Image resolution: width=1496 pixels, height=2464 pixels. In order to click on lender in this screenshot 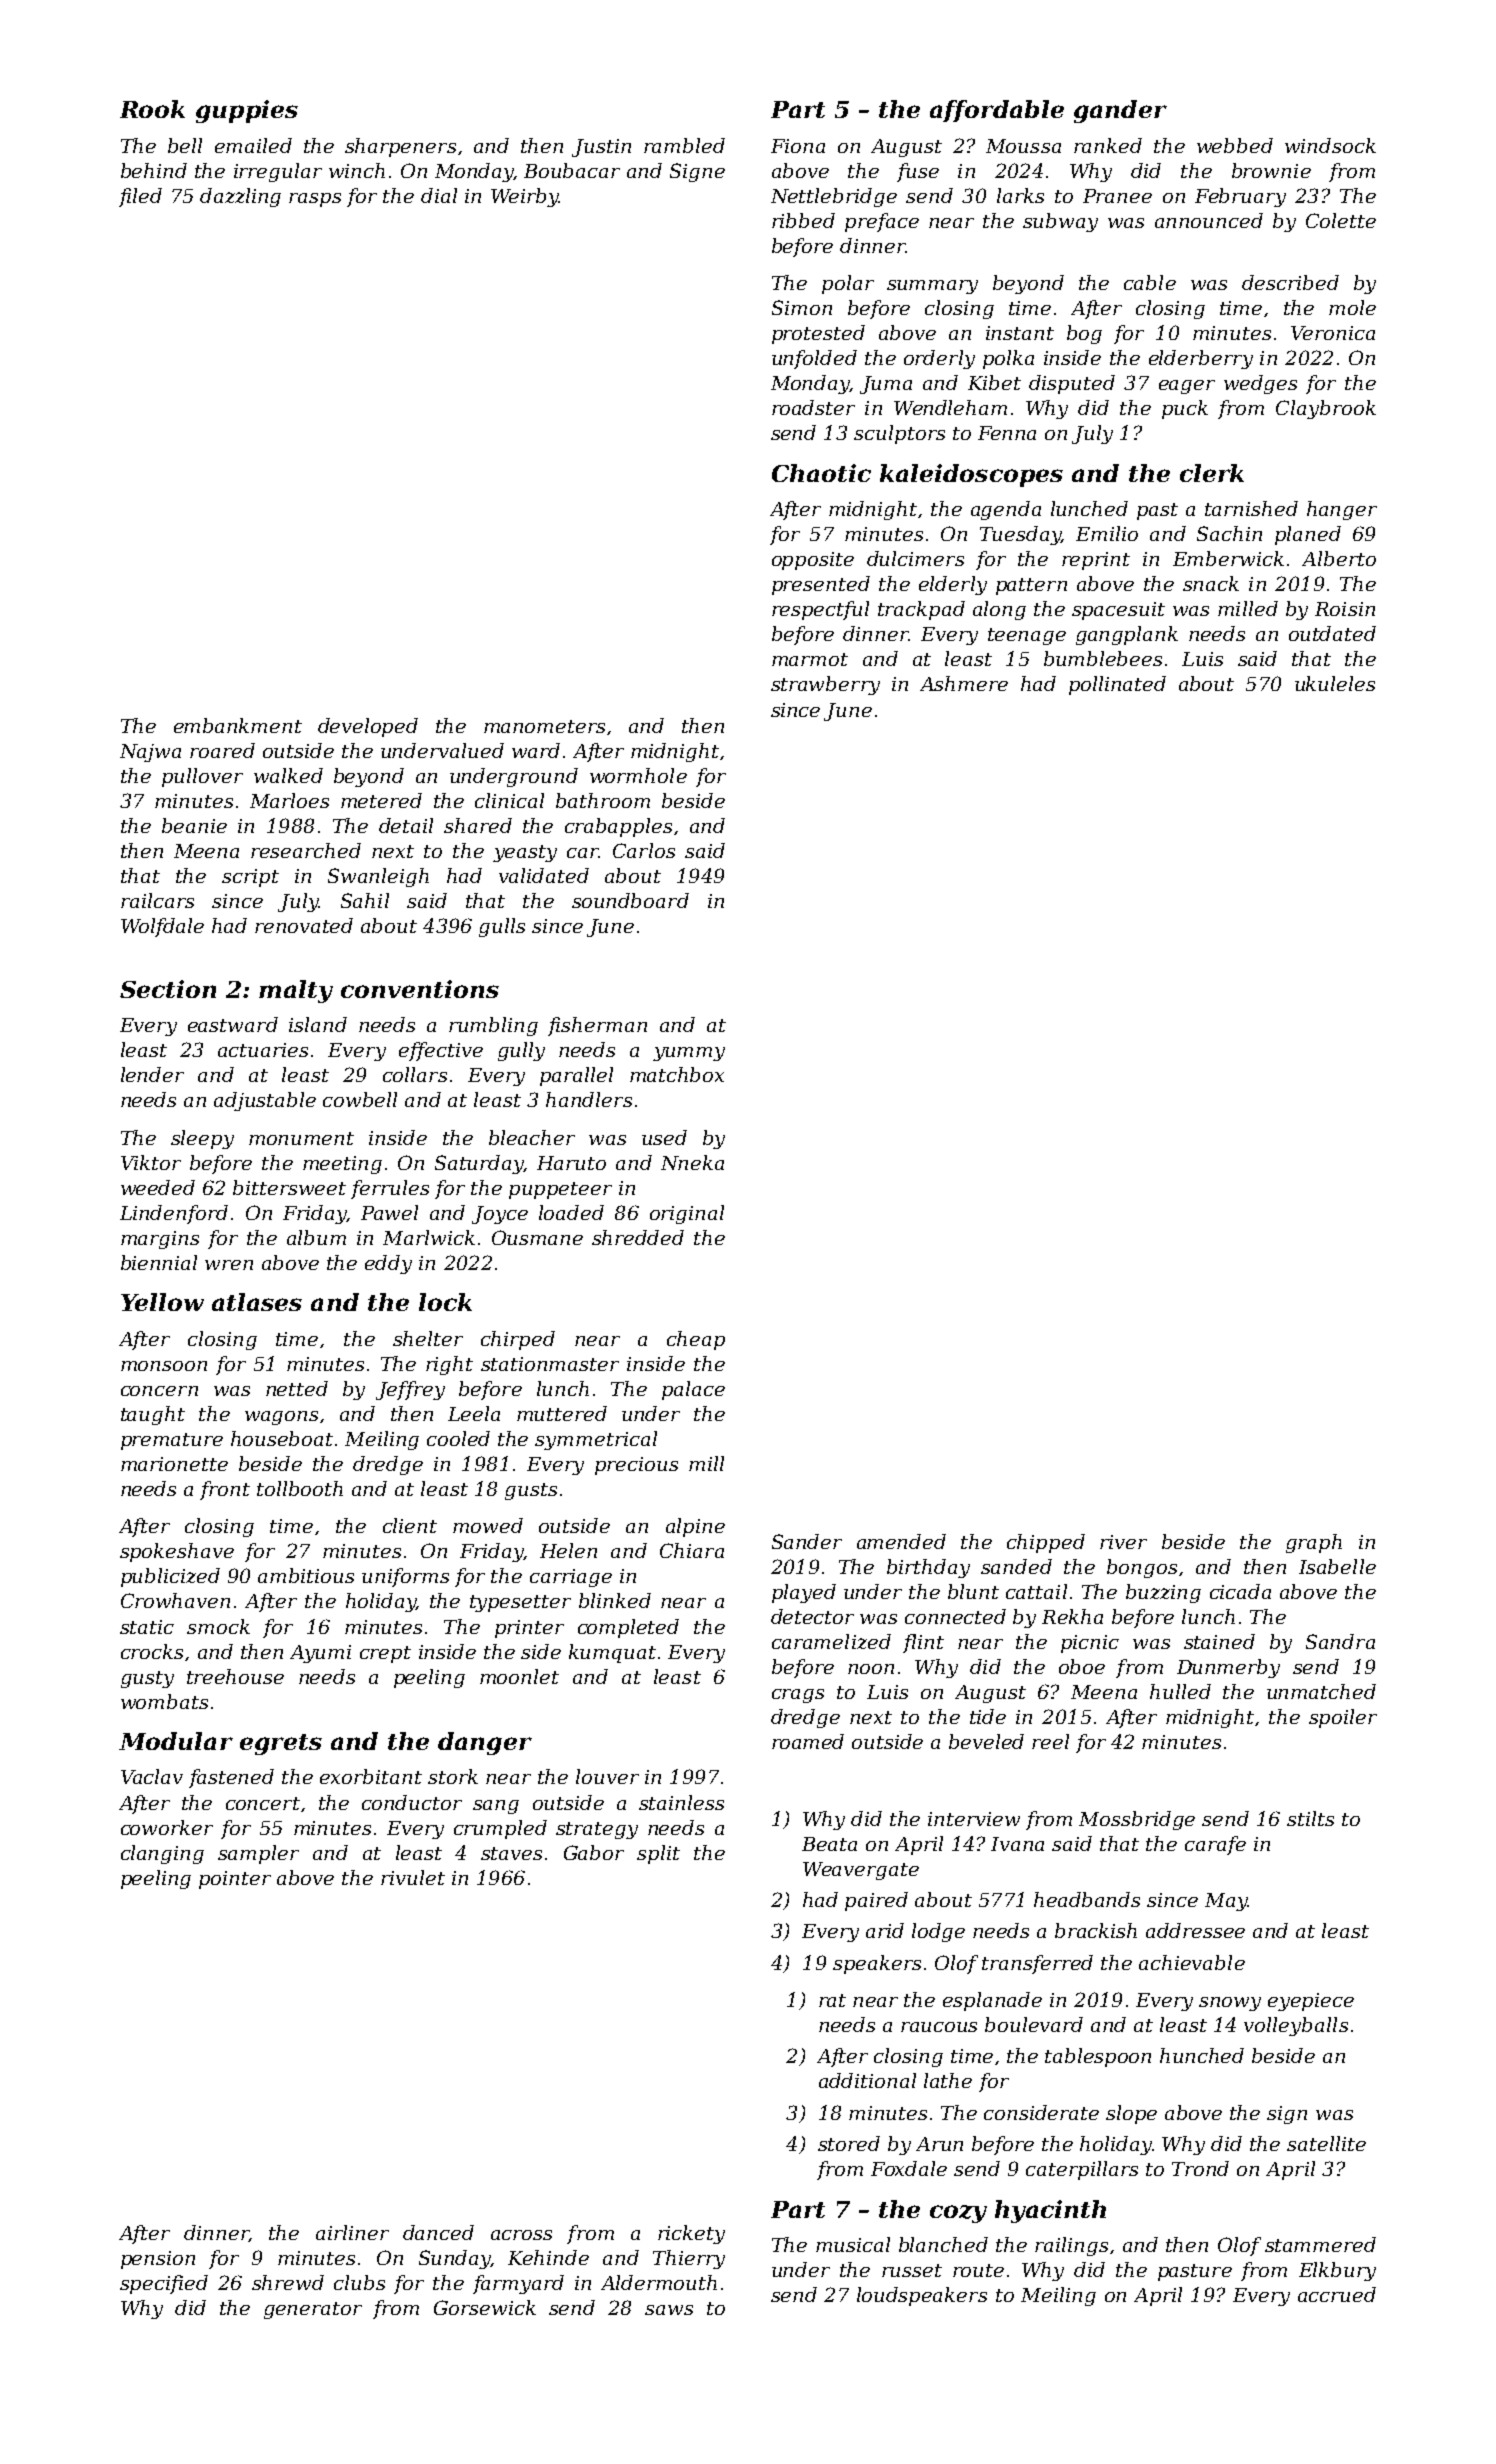, I will do `click(152, 1074)`.
